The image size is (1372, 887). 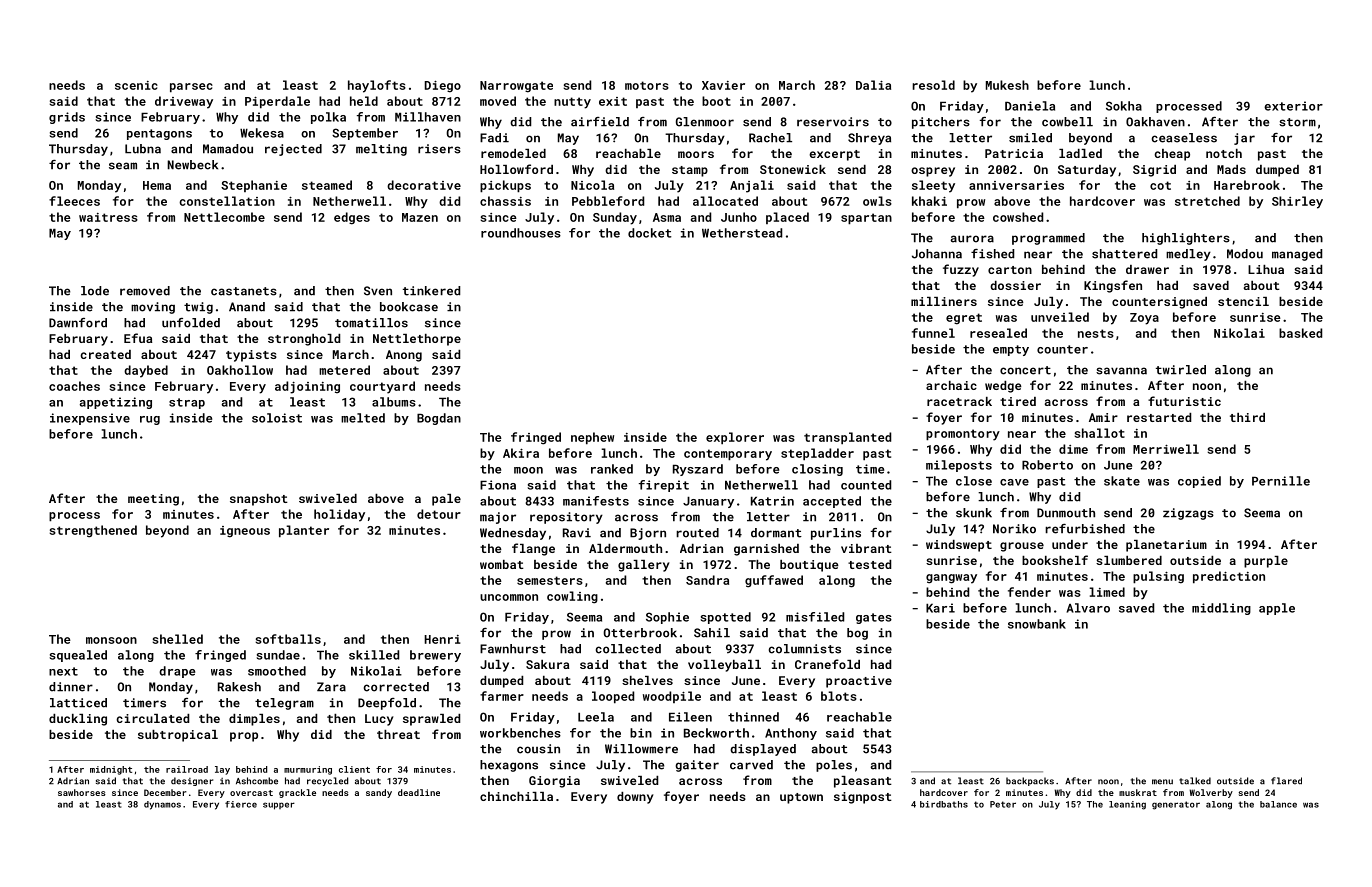 What do you see at coordinates (244, 737) in the screenshot?
I see `prop` at bounding box center [244, 737].
